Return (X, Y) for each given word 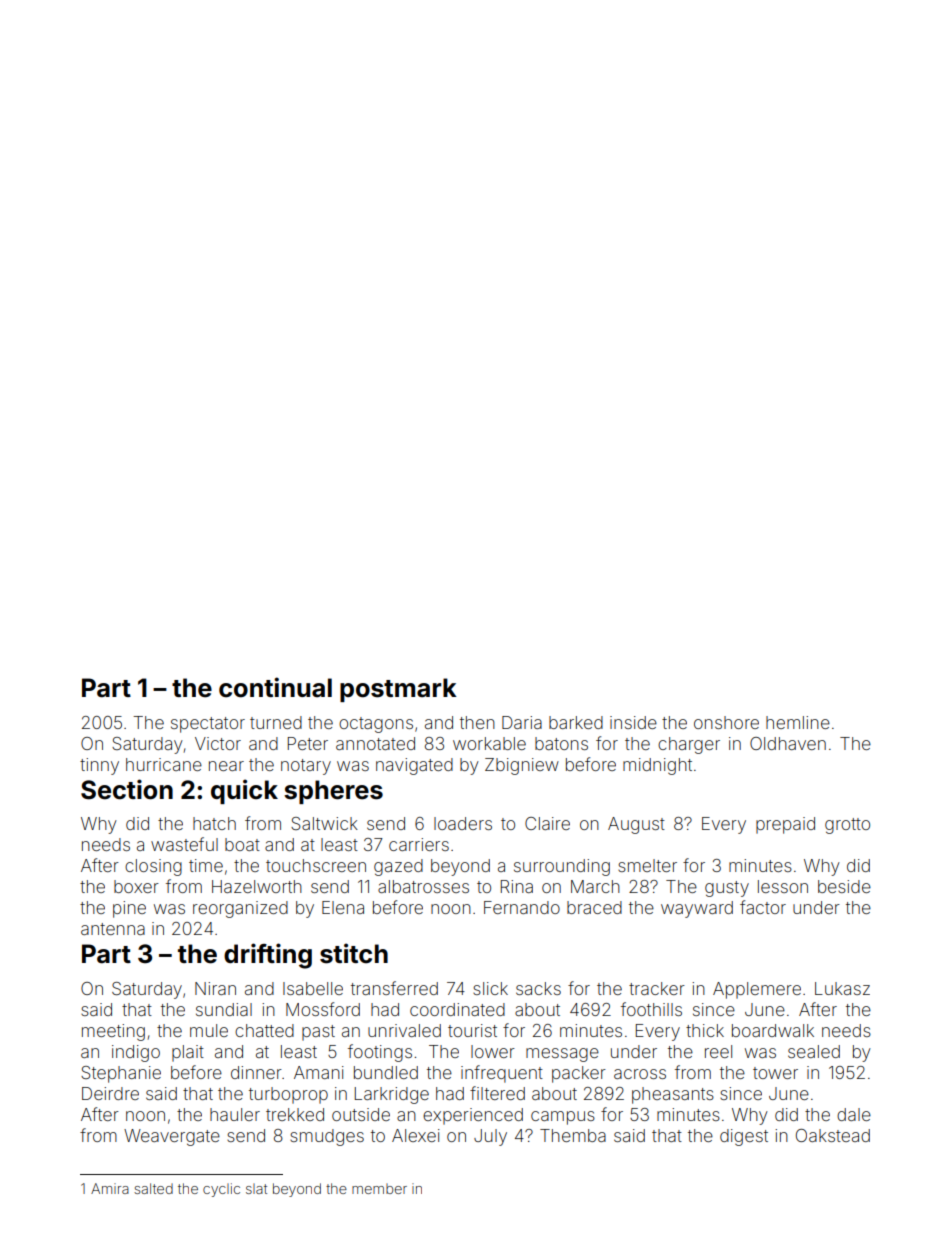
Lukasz (842, 988)
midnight (657, 766)
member (379, 1189)
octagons (376, 725)
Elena (343, 907)
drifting (268, 956)
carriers (419, 844)
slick (490, 988)
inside (633, 722)
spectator (208, 725)
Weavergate (172, 1137)
